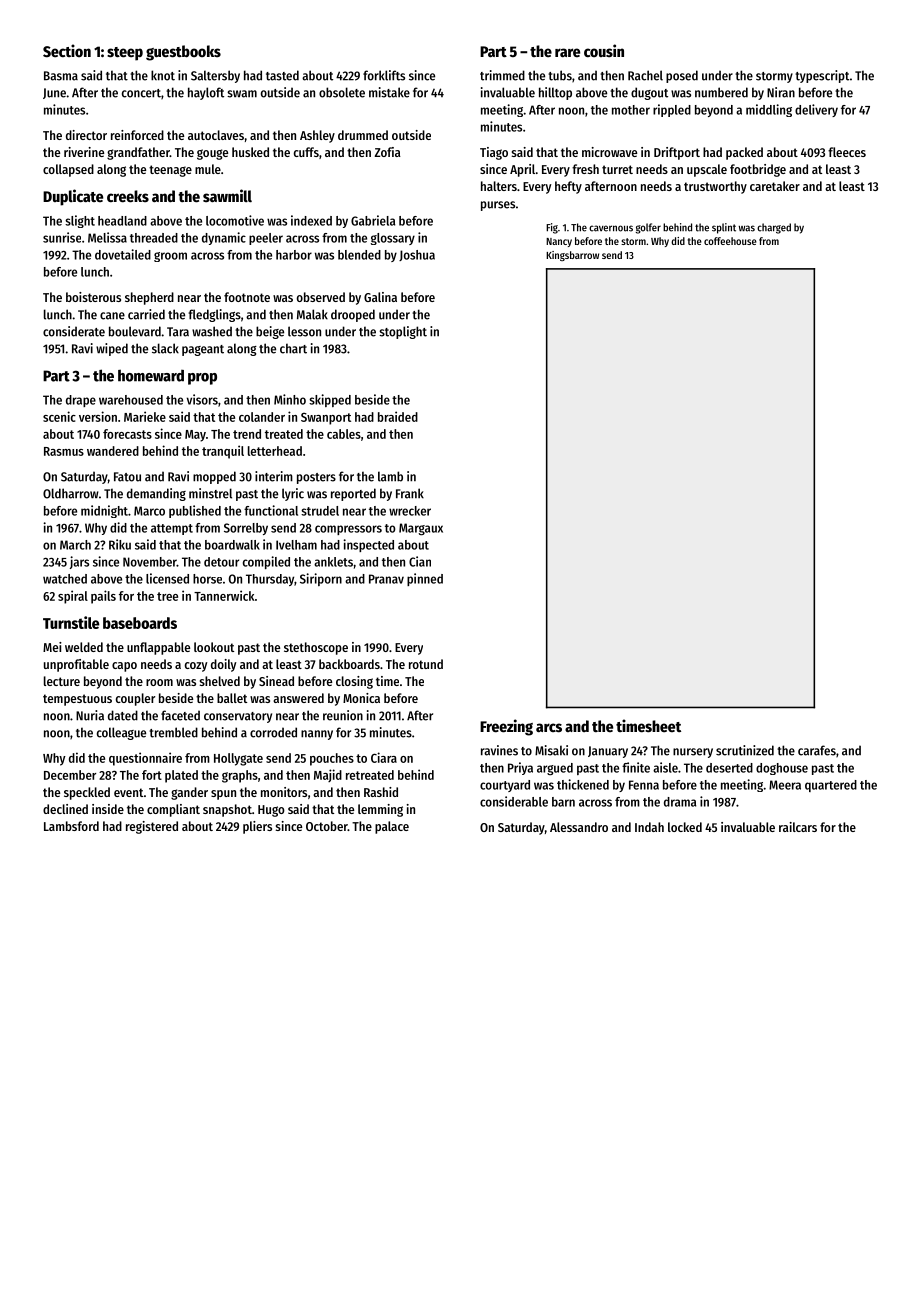 The width and height of the screenshot is (924, 1308). Describe the element at coordinates (127, 434) in the screenshot. I see `forecasts` at that location.
